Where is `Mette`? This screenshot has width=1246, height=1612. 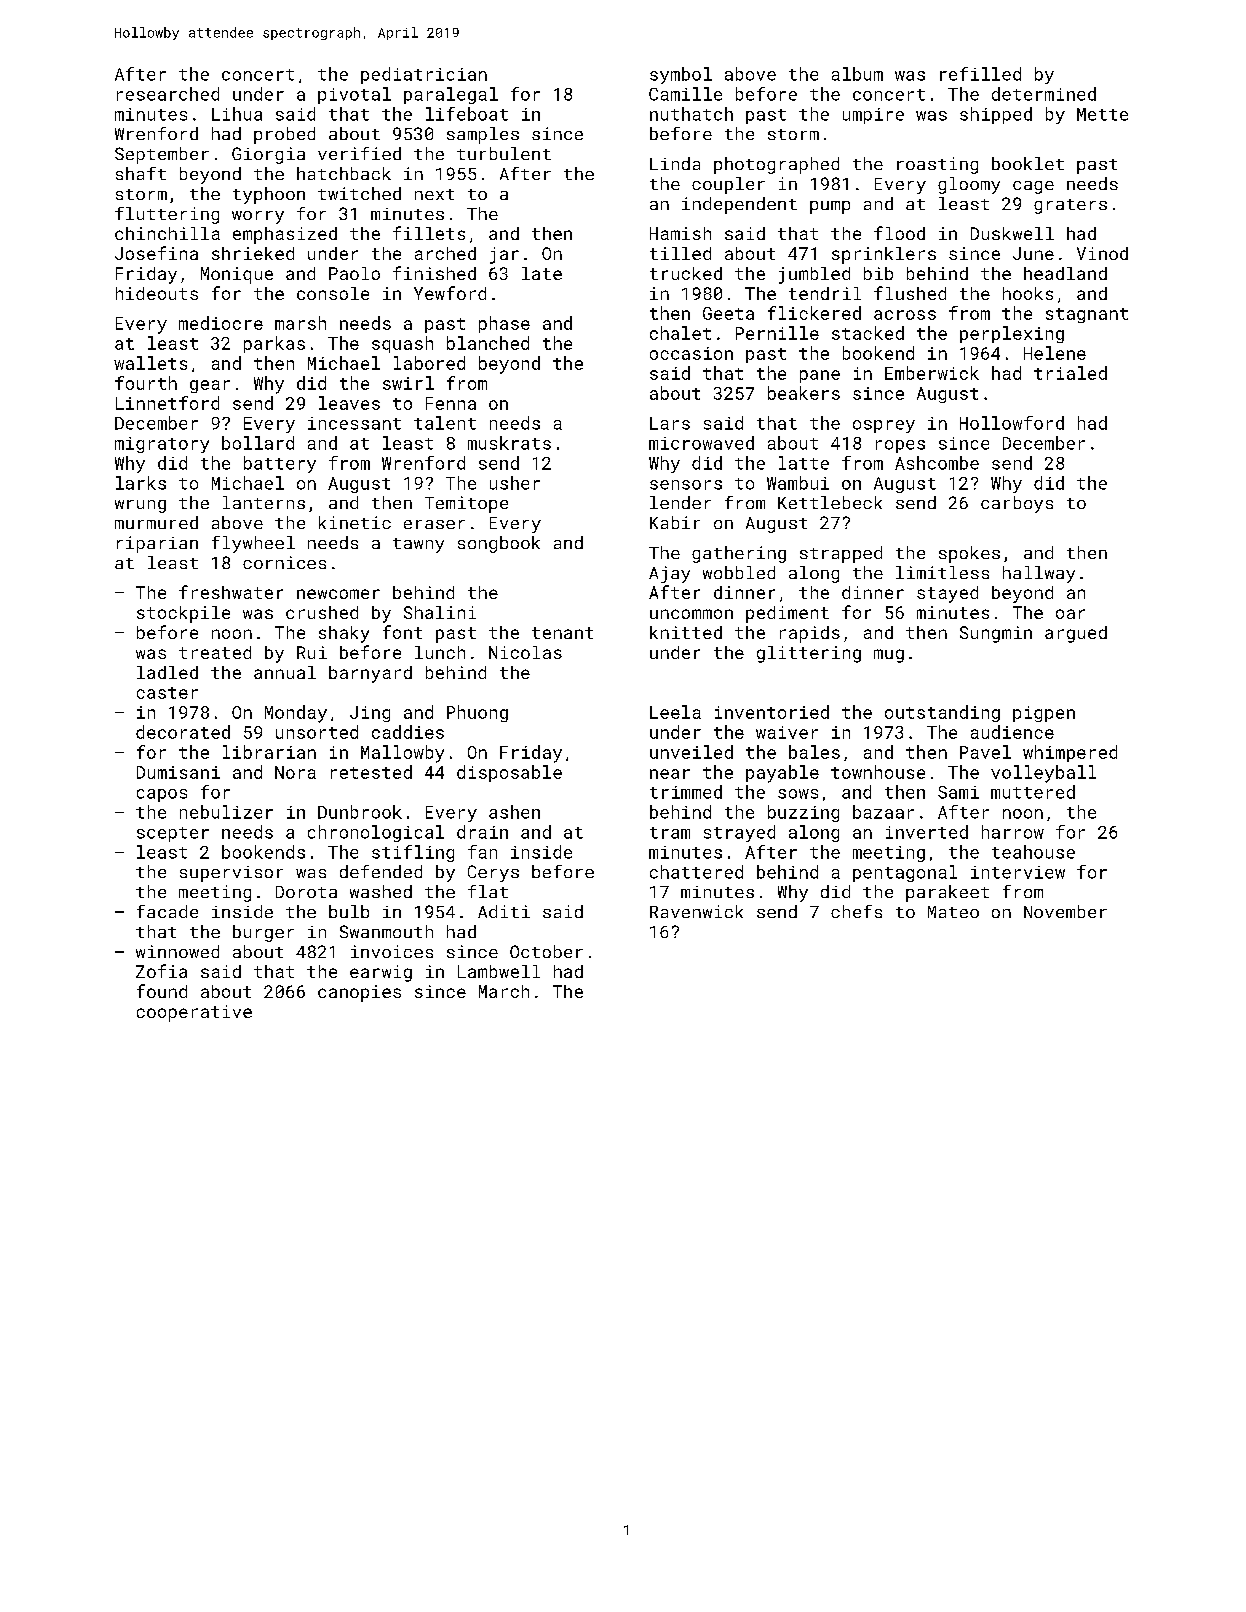 Mette is located at coordinates (1102, 114).
